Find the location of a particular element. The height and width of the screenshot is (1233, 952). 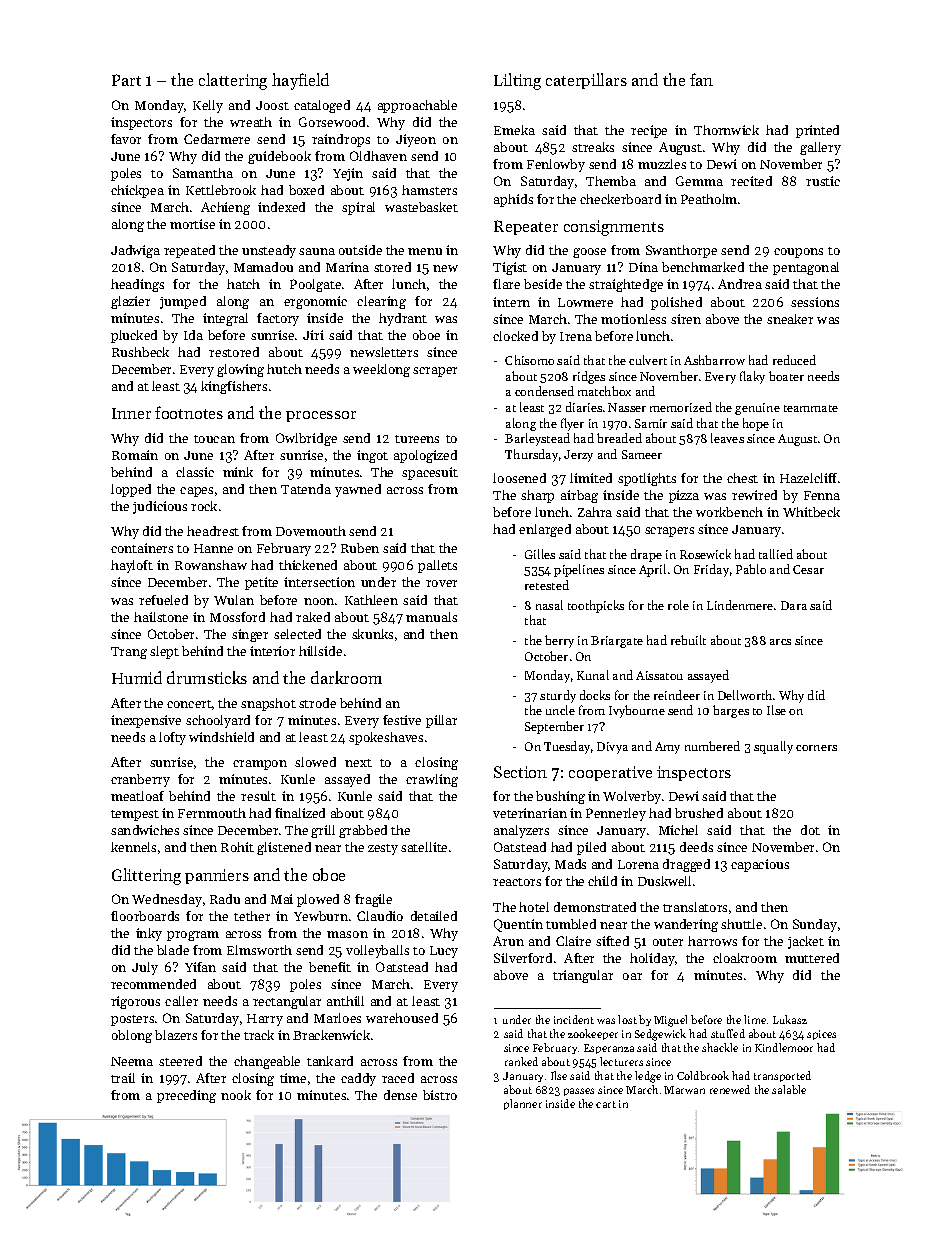

Claudio is located at coordinates (380, 916).
